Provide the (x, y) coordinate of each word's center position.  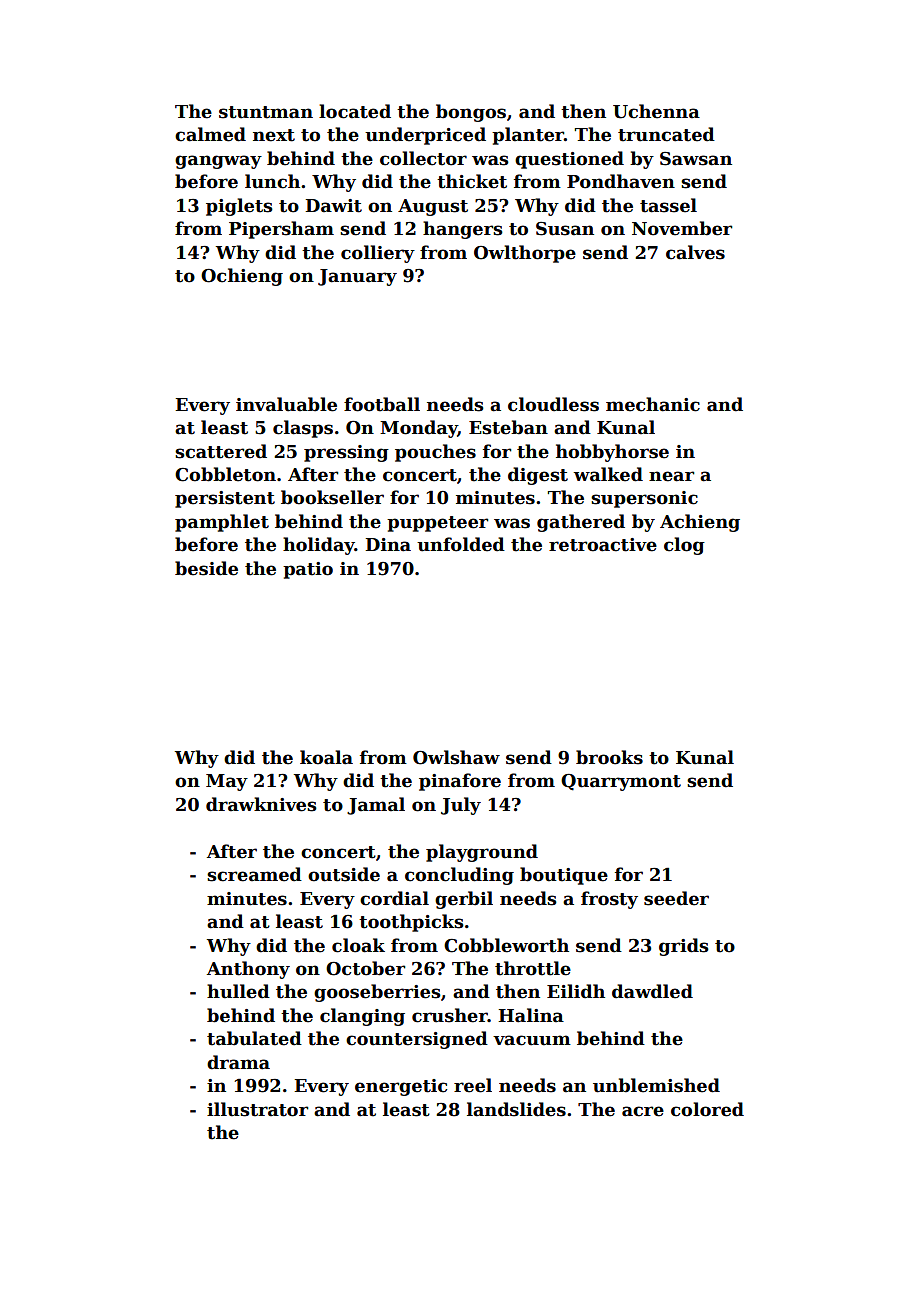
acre (643, 1111)
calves (695, 252)
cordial (394, 898)
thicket (472, 181)
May (227, 782)
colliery (378, 254)
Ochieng (242, 277)
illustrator (257, 1109)
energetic (401, 1087)
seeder (676, 898)
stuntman (266, 112)
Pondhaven (621, 181)
